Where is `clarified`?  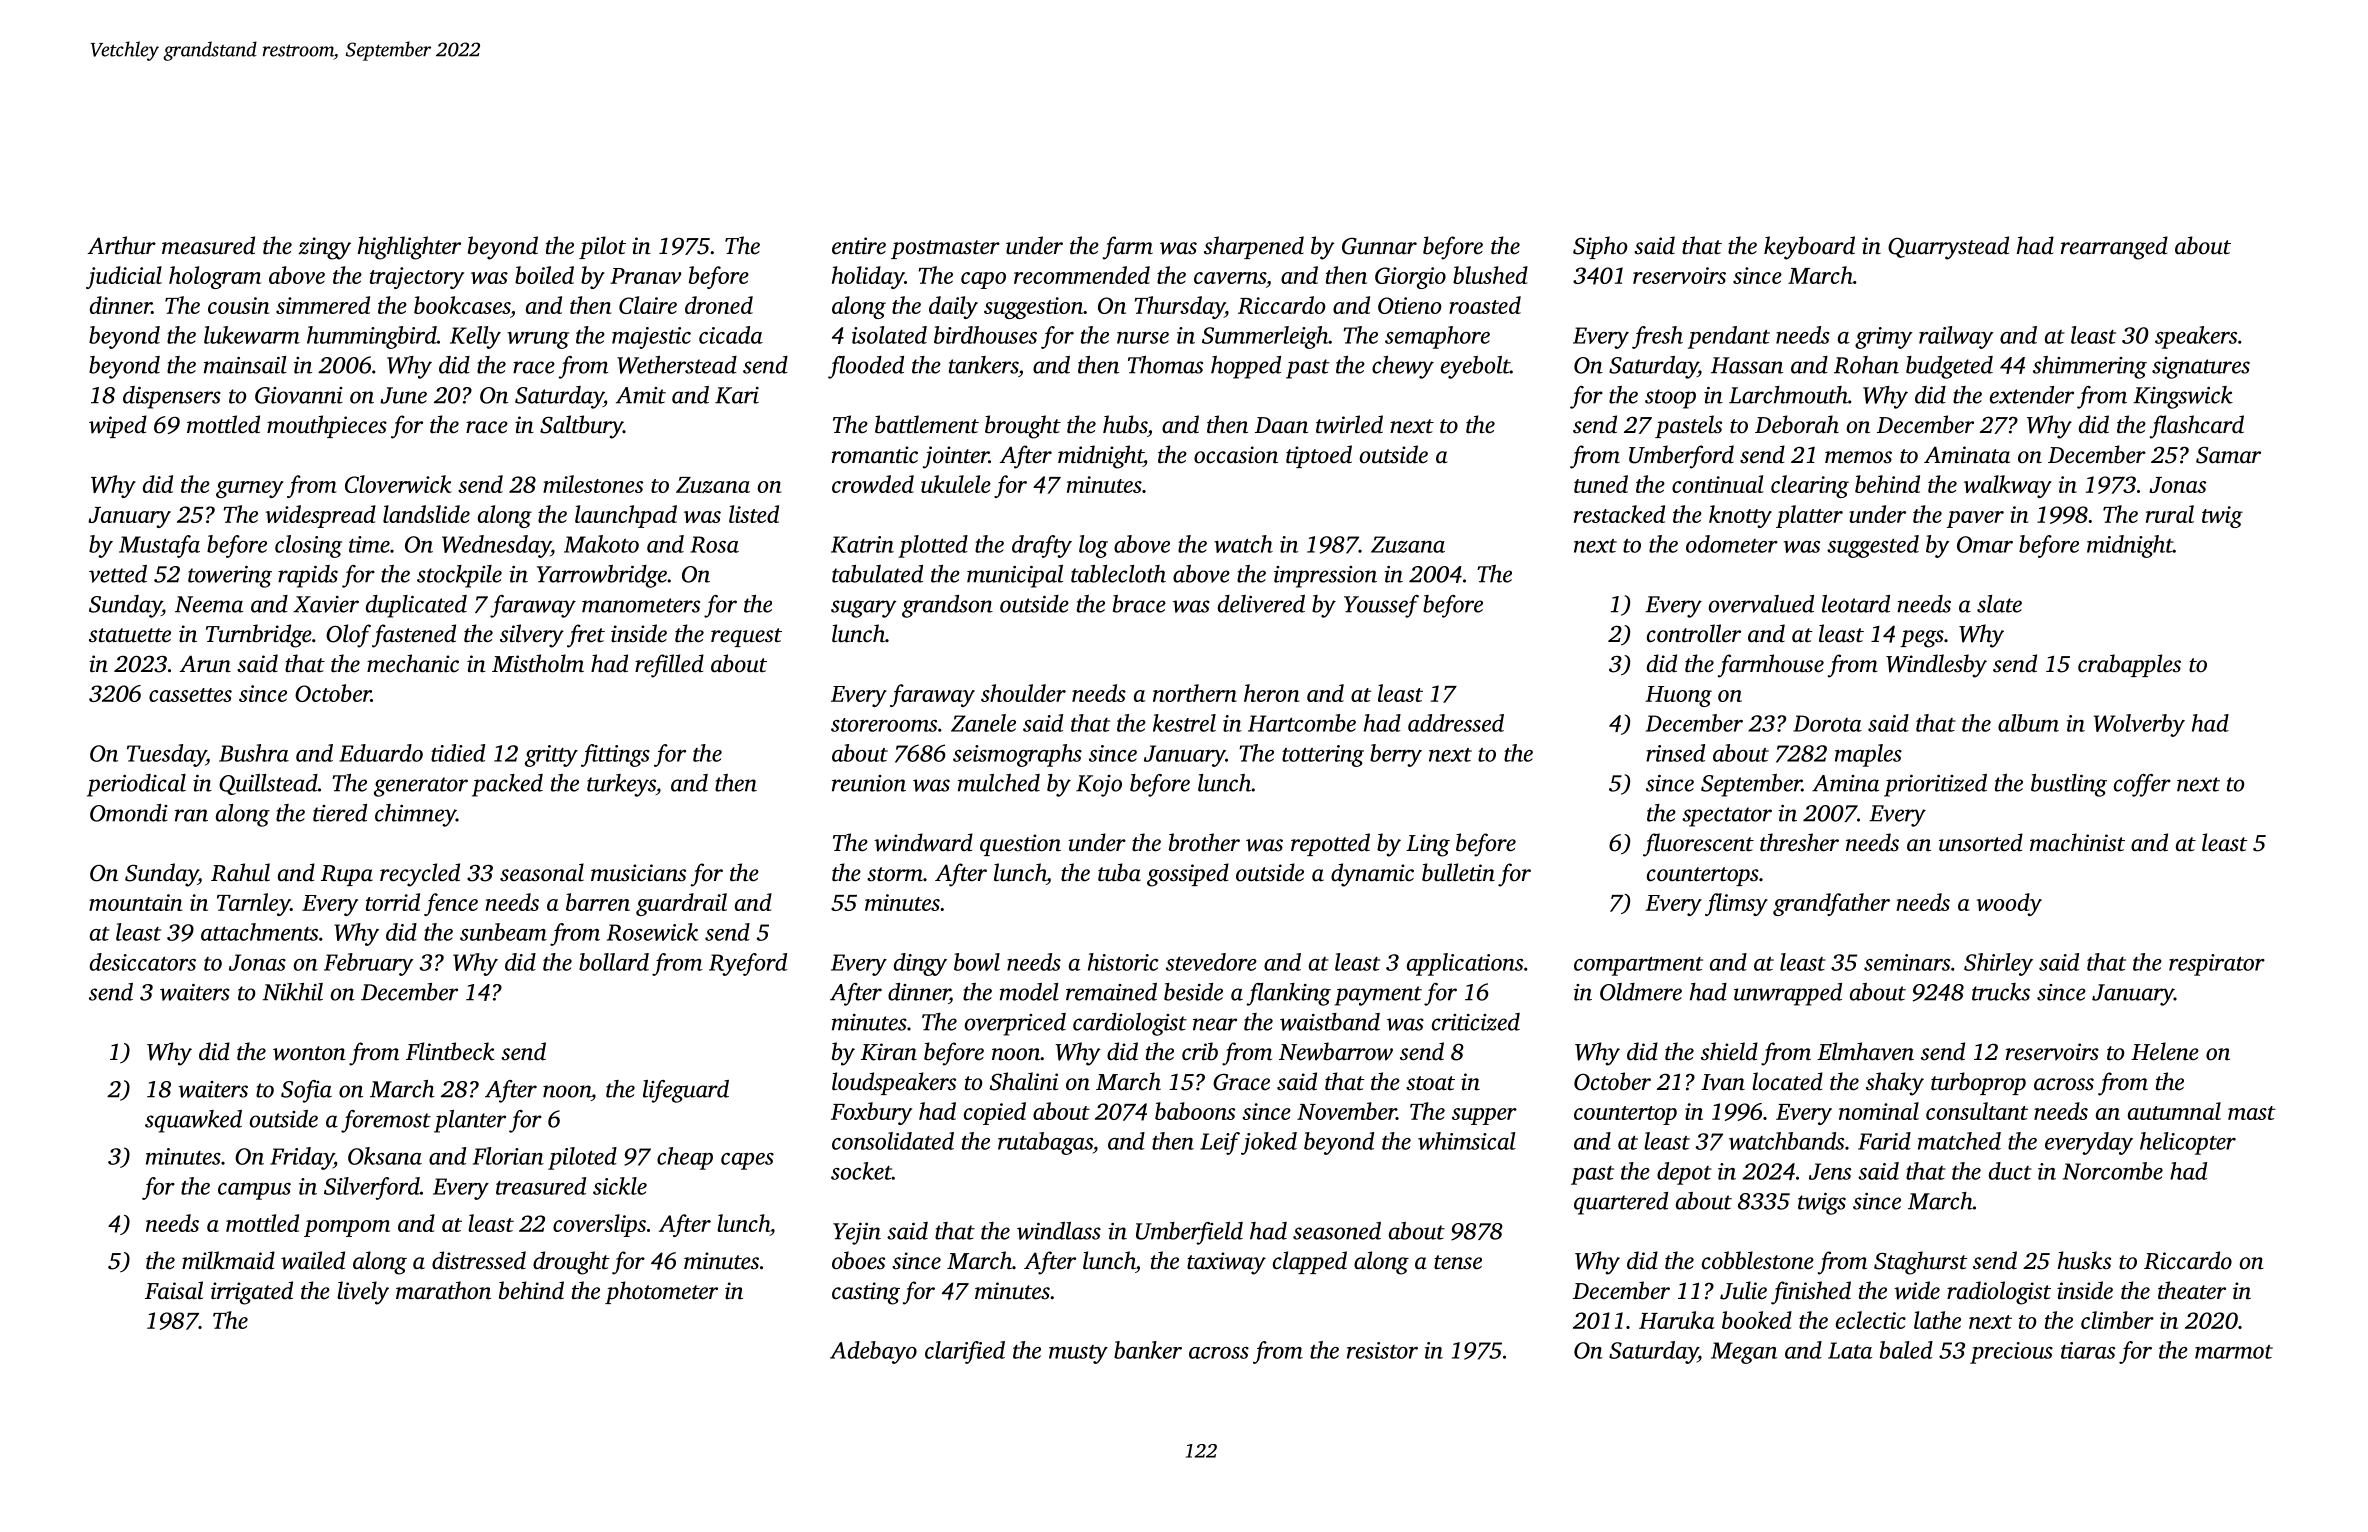 clarified is located at coordinates (965, 1352).
